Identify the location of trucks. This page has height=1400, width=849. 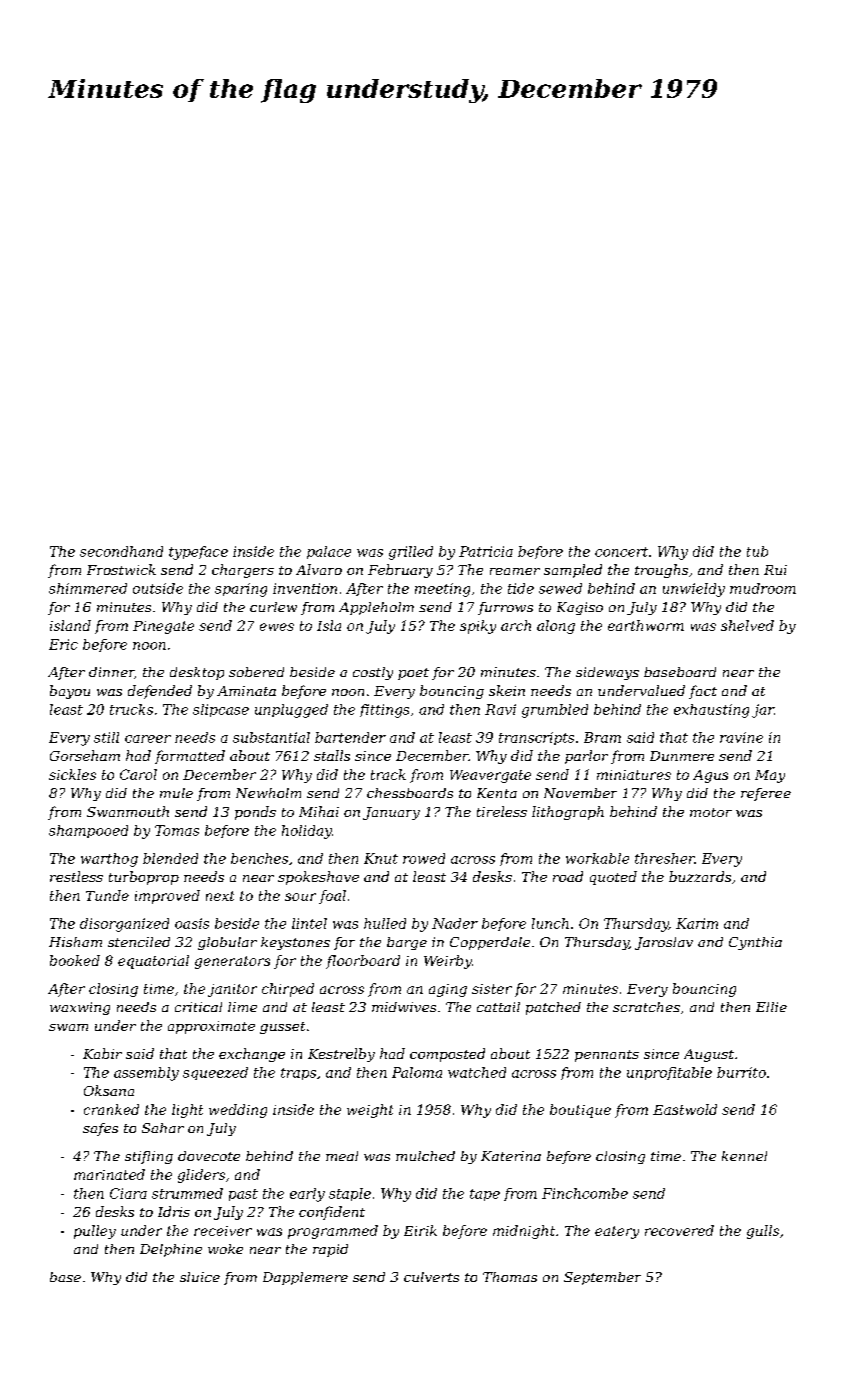
(131, 709).
